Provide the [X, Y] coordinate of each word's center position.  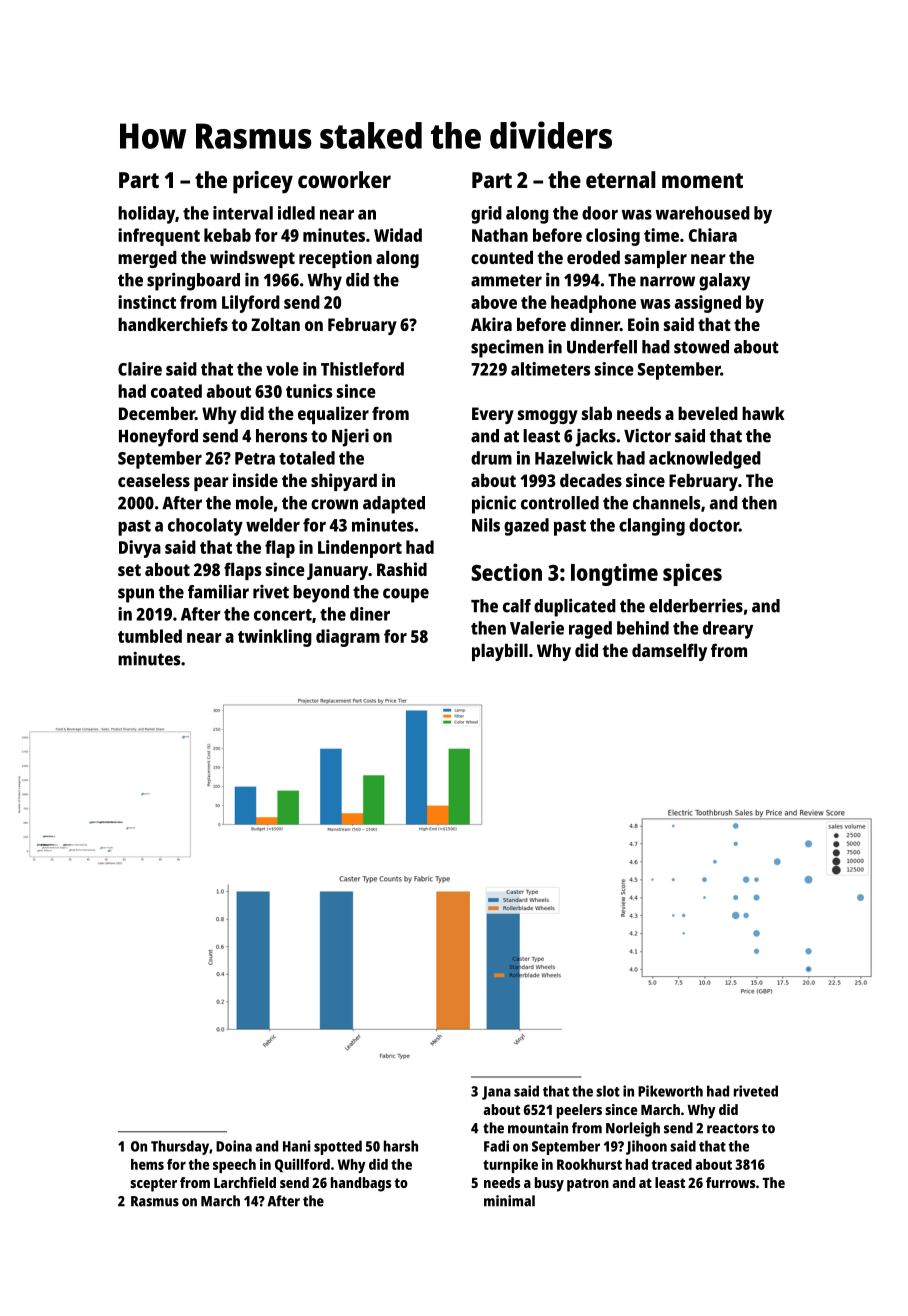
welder [273, 525]
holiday [146, 215]
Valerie [537, 628]
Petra [255, 458]
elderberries [696, 606]
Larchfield [245, 1182]
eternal [621, 179]
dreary [728, 630]
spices [692, 574]
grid [486, 215]
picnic [494, 505]
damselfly [669, 652]
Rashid [402, 569]
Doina [234, 1146]
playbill [500, 652]
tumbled [150, 636]
